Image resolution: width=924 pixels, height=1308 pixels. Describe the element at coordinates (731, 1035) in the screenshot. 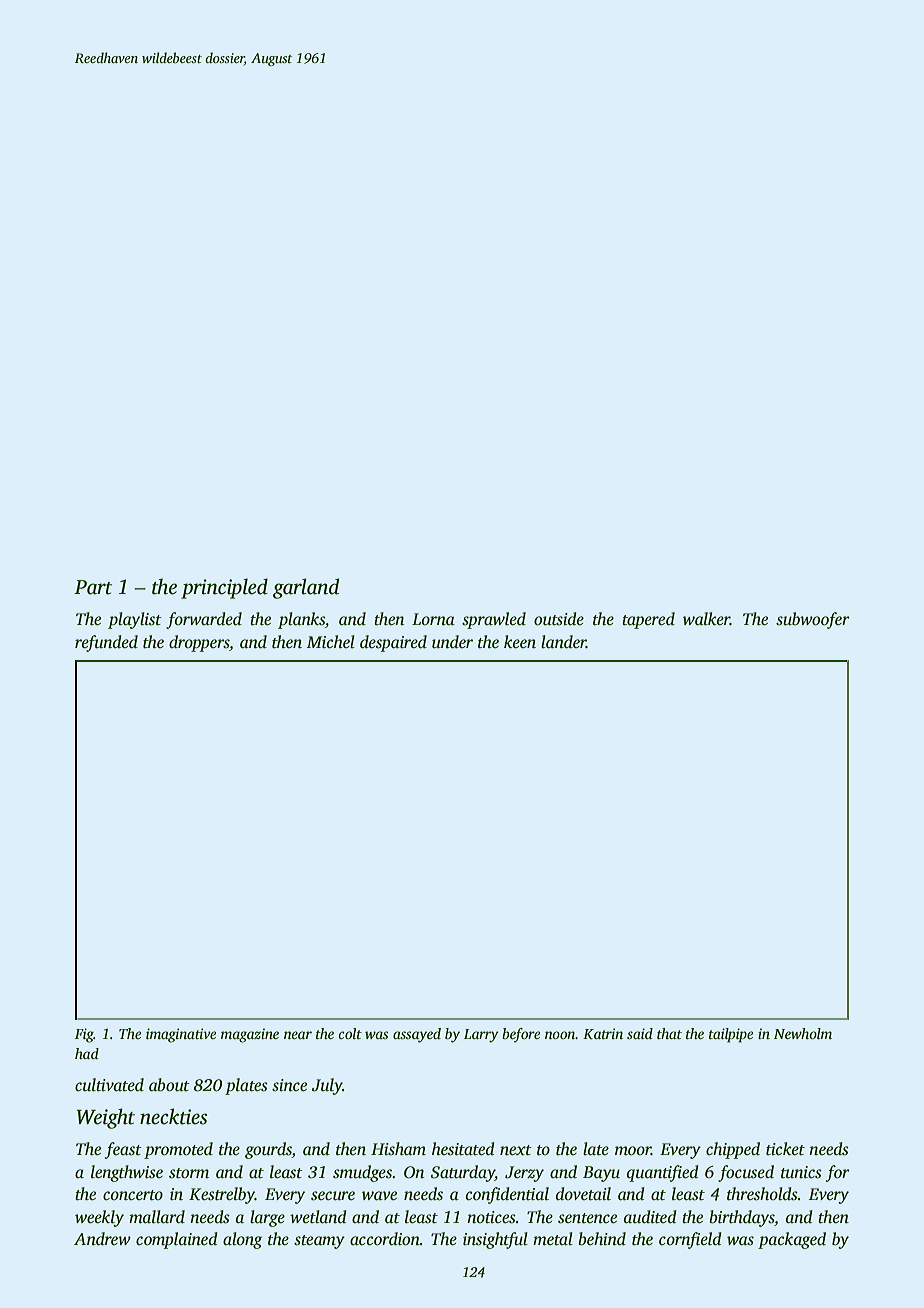

I see `tailpipe` at that location.
